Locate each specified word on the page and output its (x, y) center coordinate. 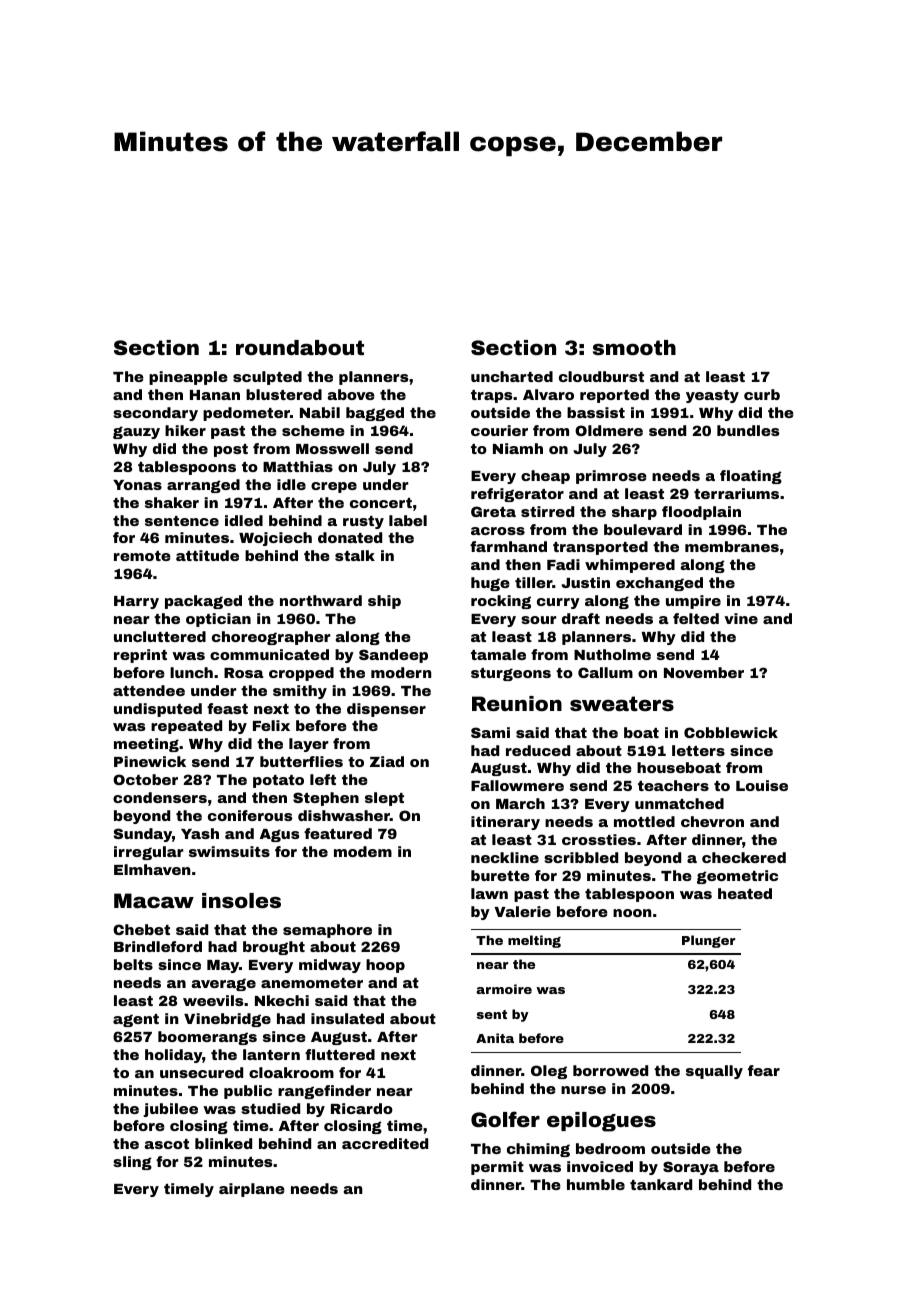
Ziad (387, 761)
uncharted (512, 376)
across (498, 531)
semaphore (327, 931)
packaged (203, 602)
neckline (505, 857)
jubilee (170, 1110)
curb (762, 394)
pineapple (188, 378)
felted (696, 618)
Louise (762, 785)
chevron (712, 821)
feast (227, 708)
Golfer (505, 1119)
